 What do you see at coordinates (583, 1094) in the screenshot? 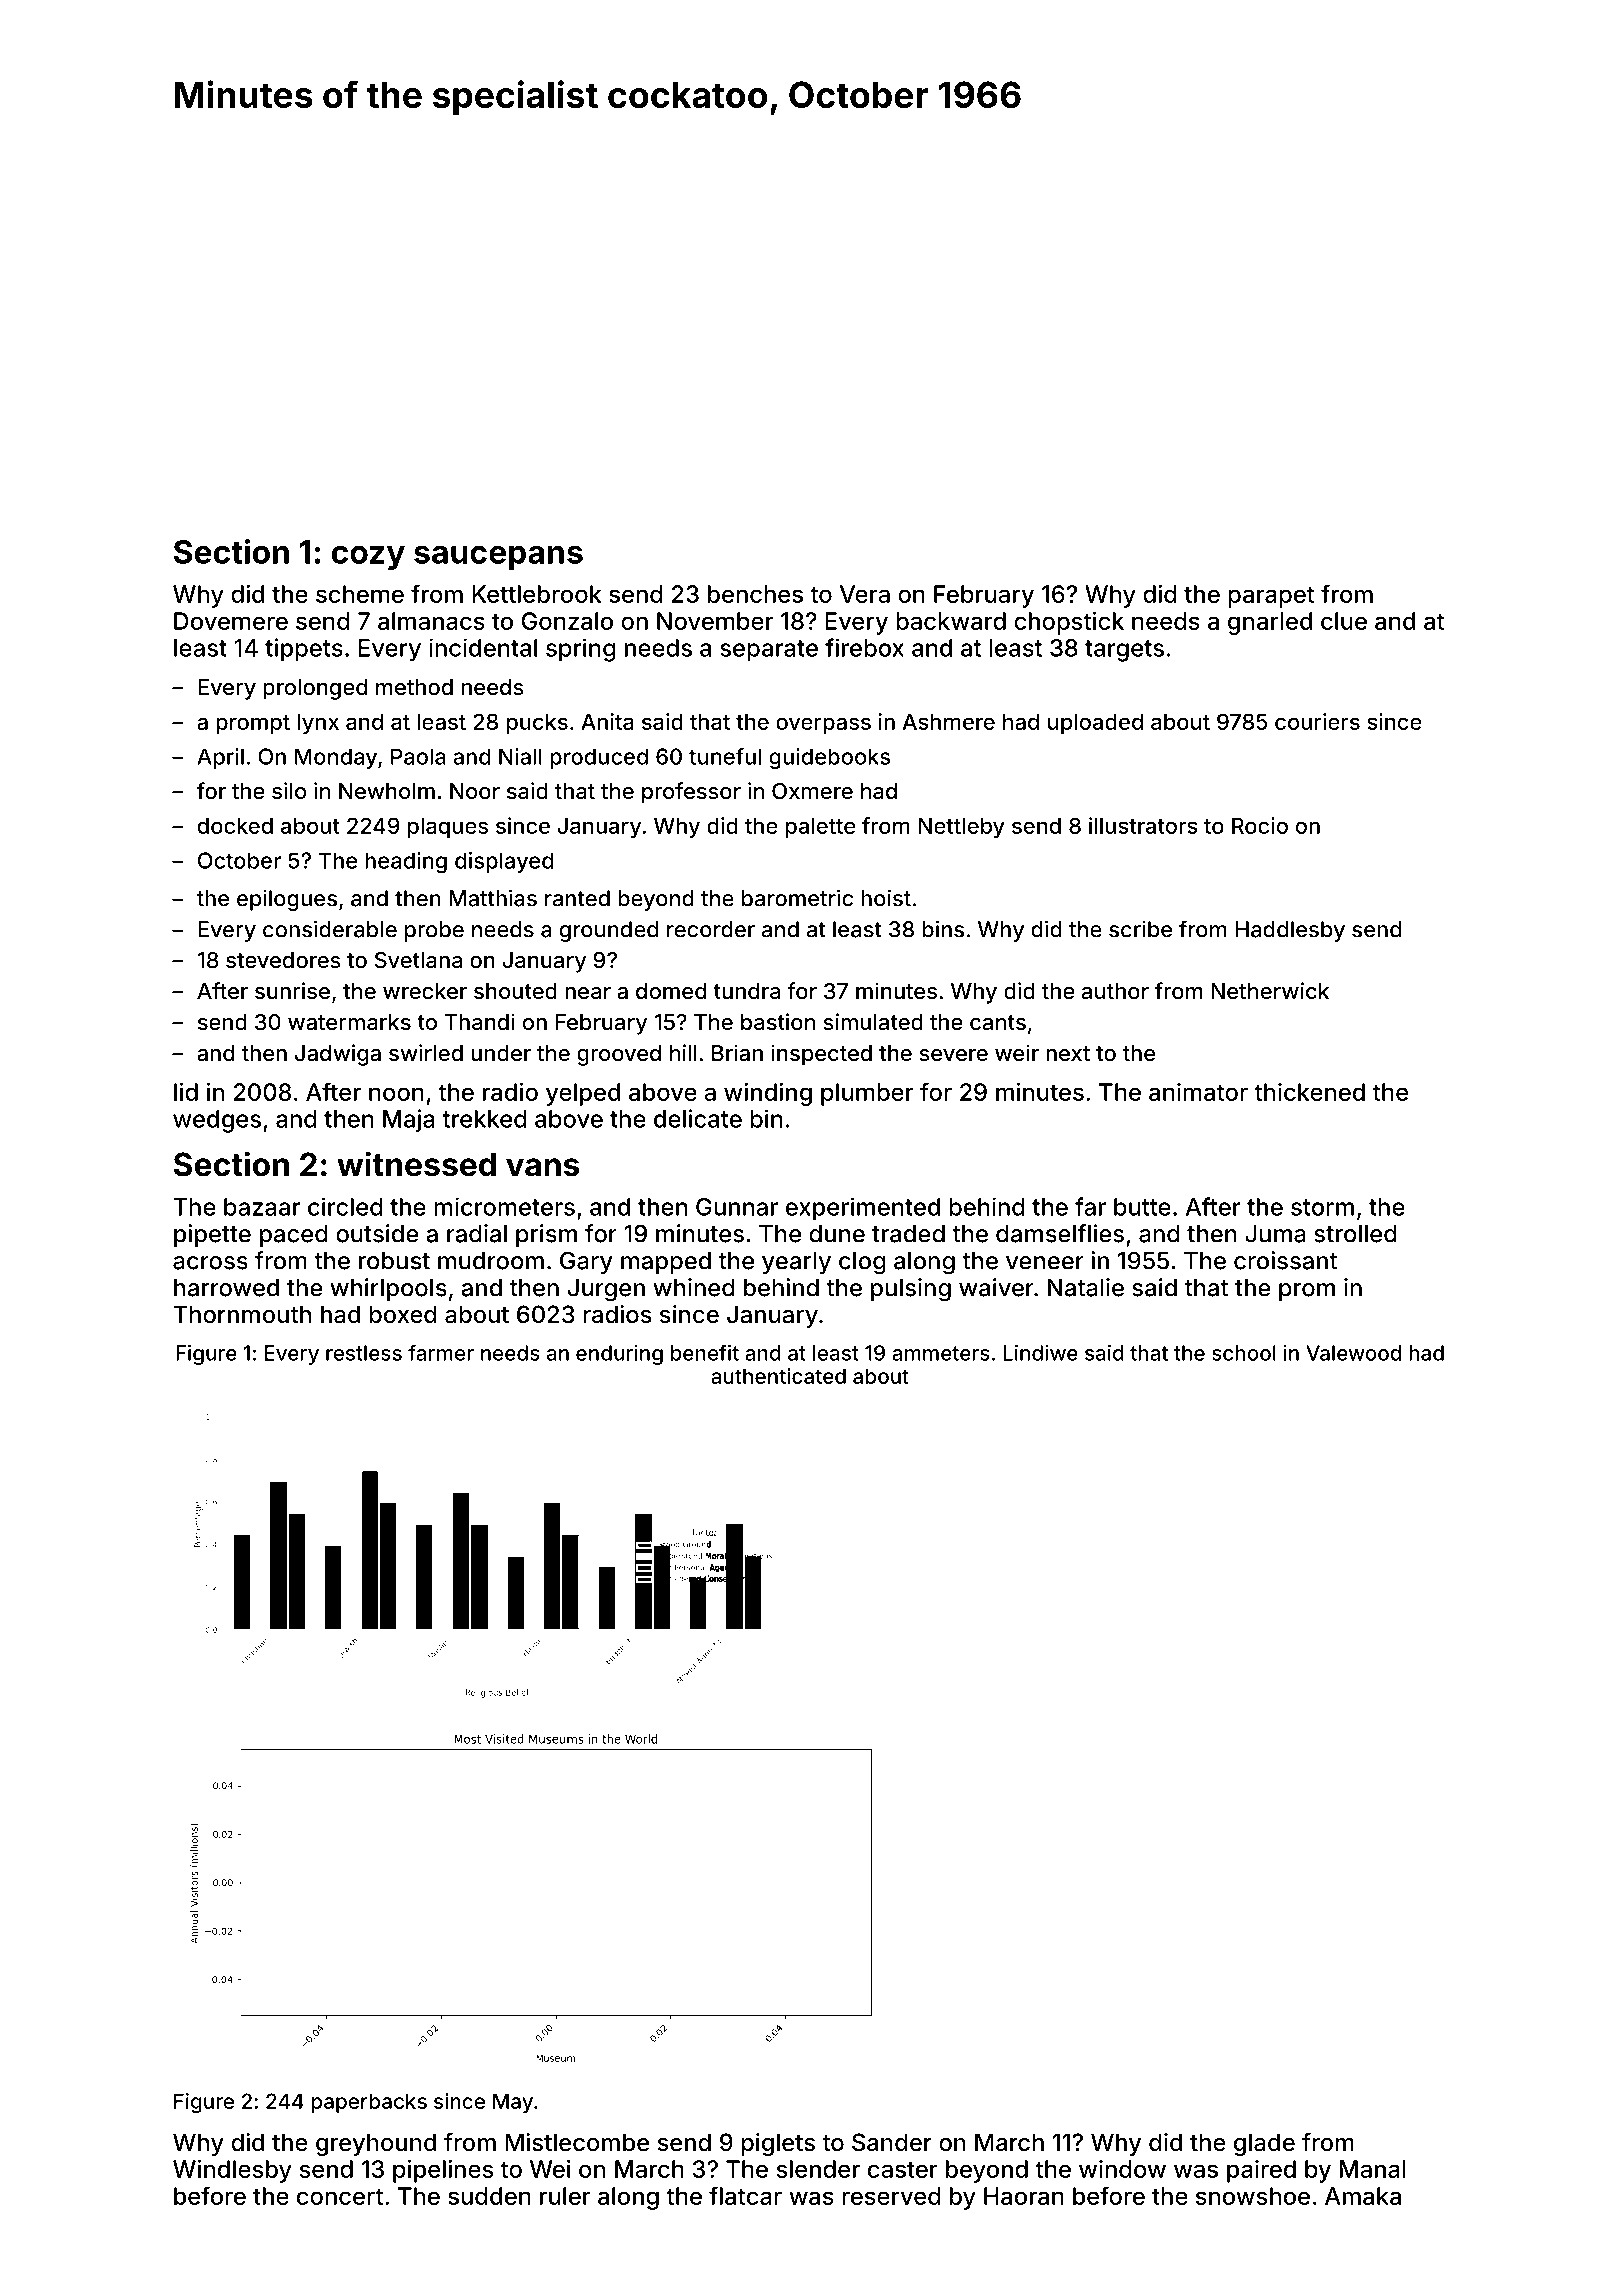
I see `yelped` at bounding box center [583, 1094].
